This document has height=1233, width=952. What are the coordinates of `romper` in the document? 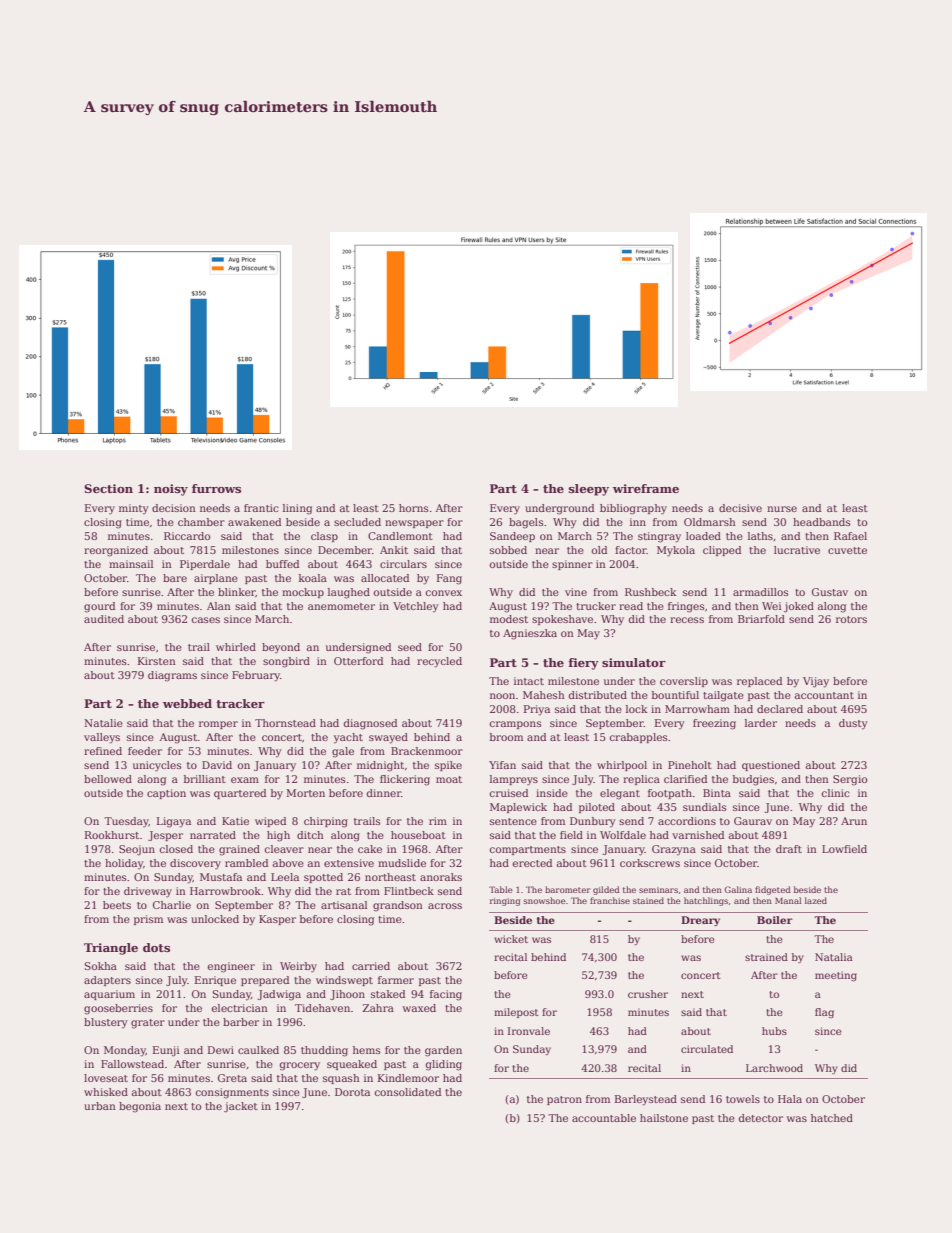 It's located at (218, 725).
